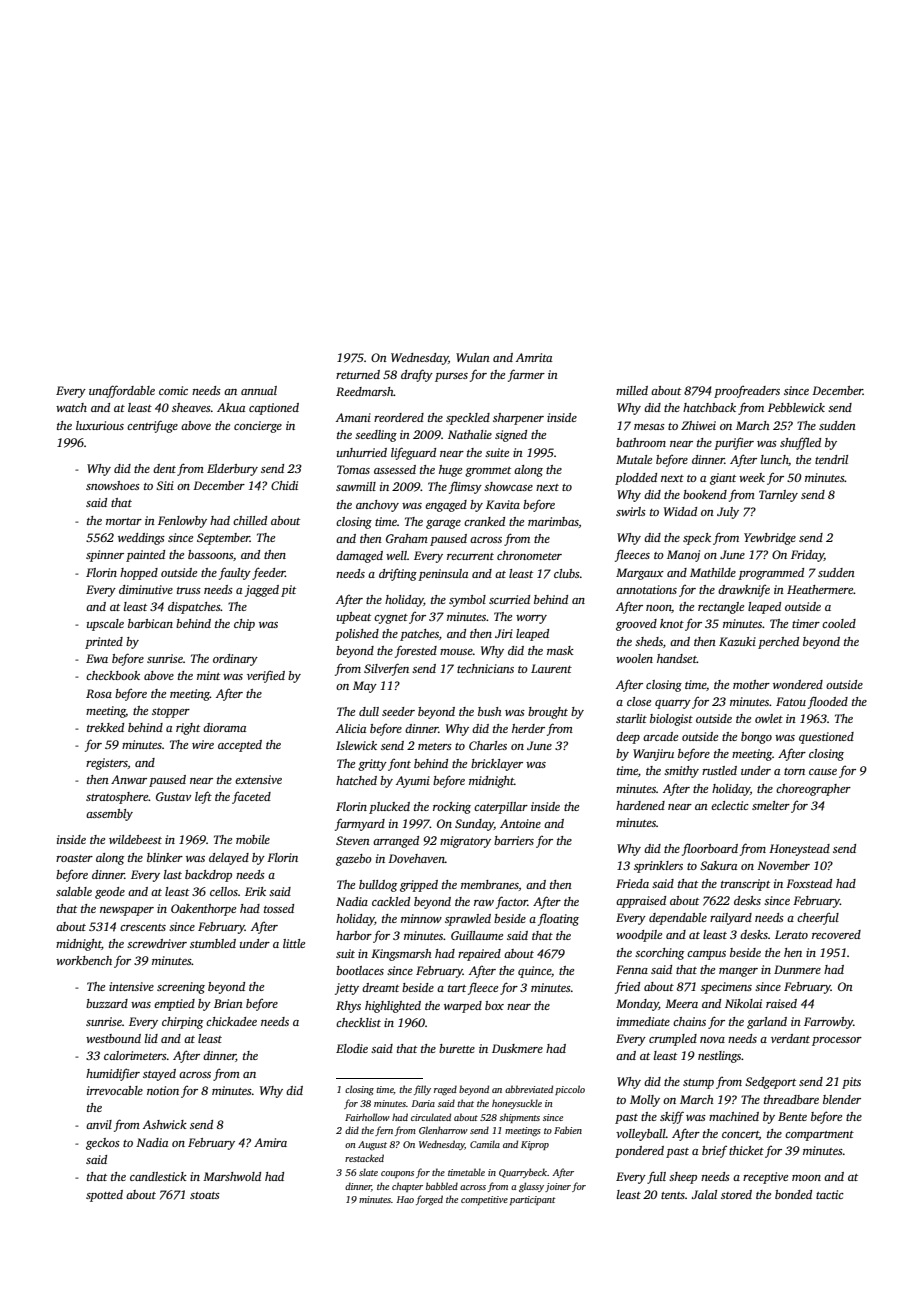 The width and height of the screenshot is (924, 1308). I want to click on screwdriver, so click(157, 943).
